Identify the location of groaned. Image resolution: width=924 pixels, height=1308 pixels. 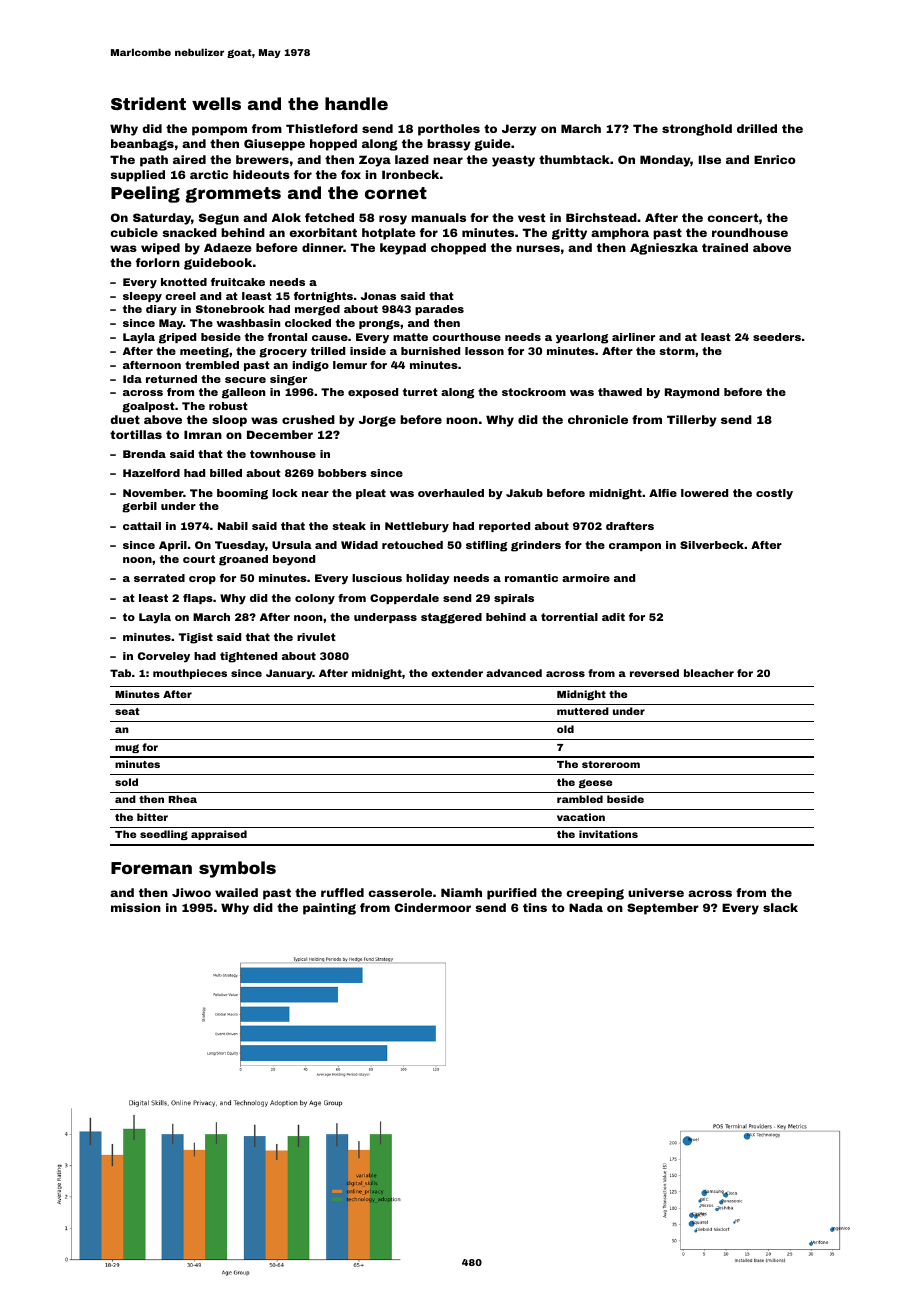
(243, 560).
